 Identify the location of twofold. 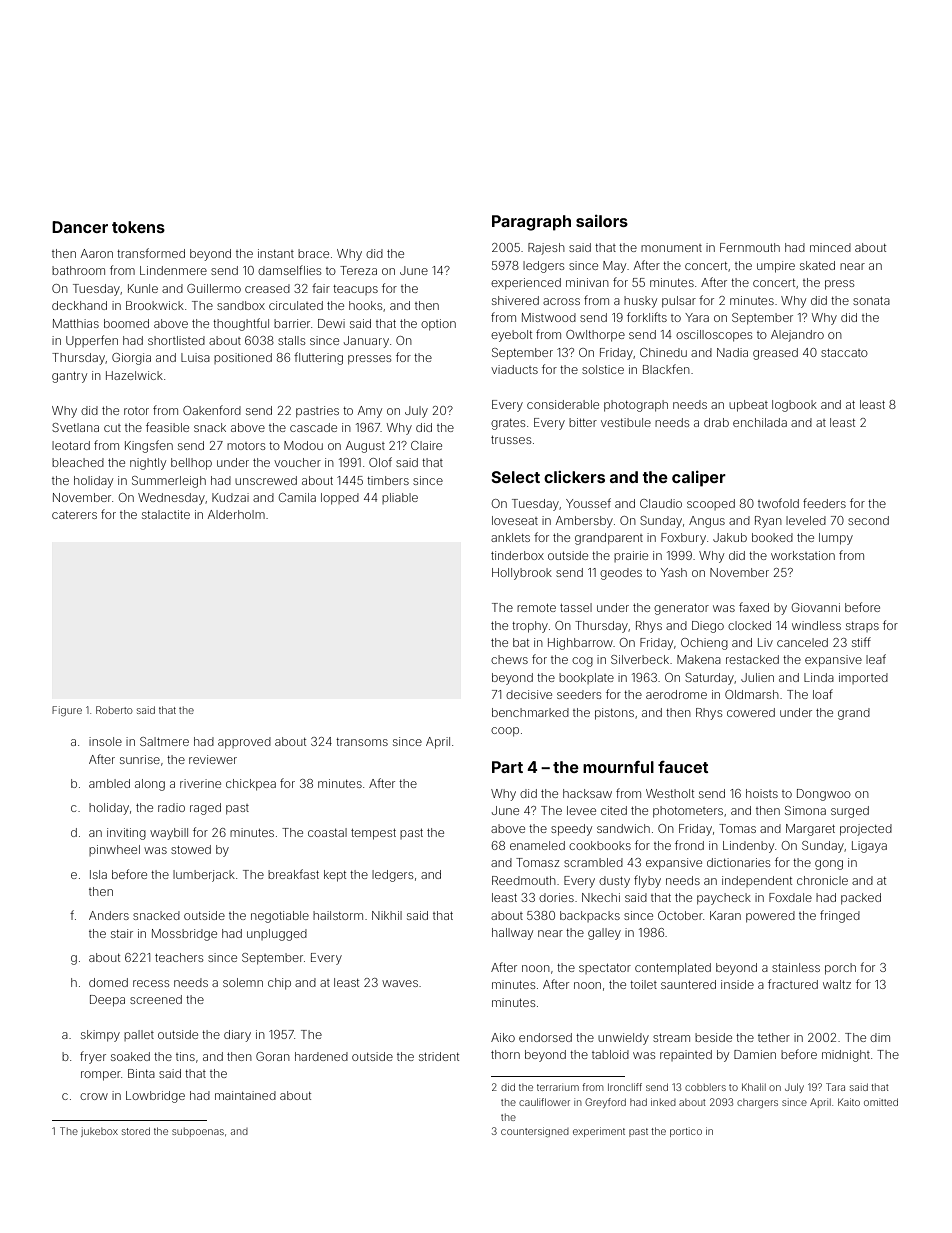
(778, 503).
